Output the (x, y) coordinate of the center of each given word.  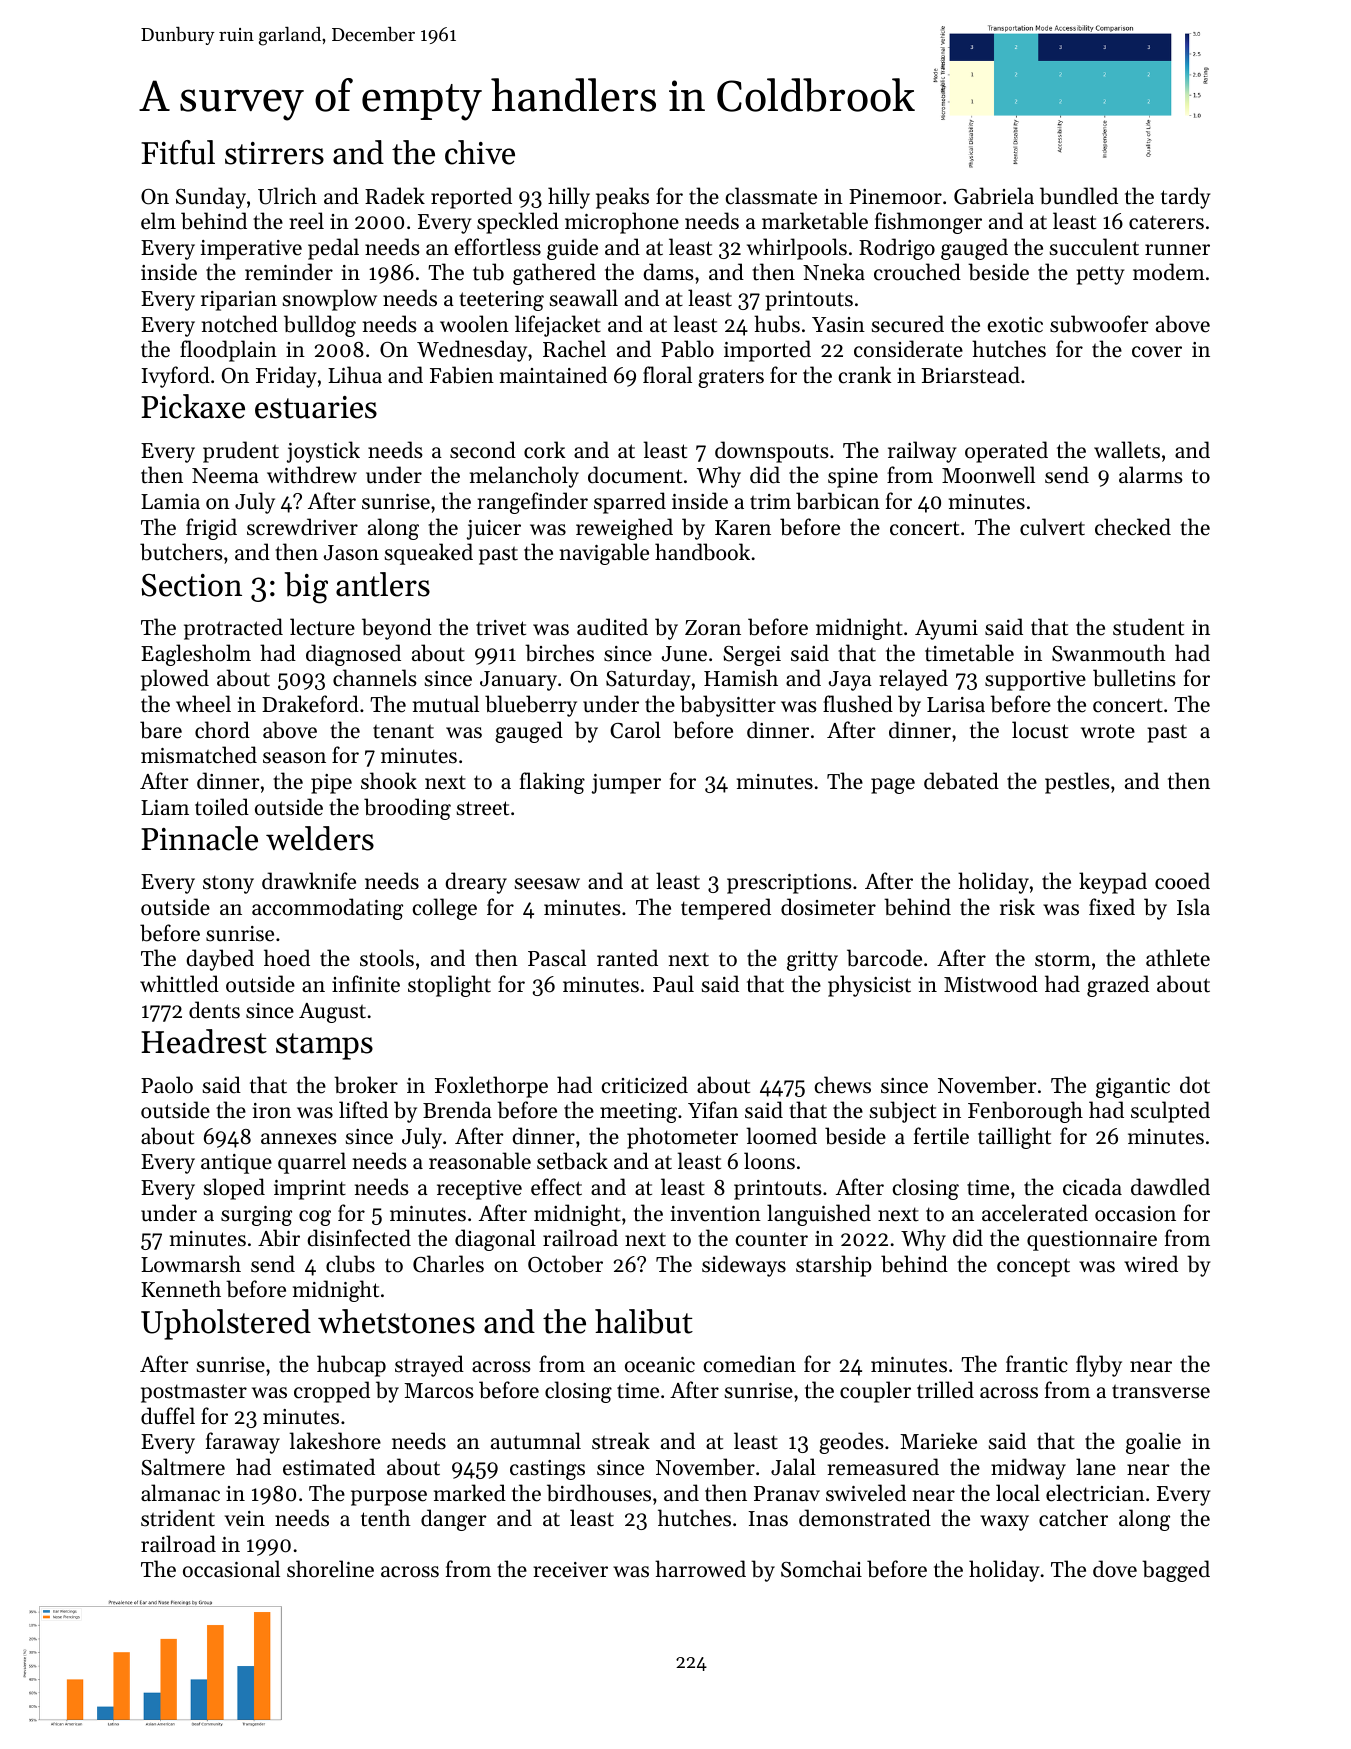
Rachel (574, 349)
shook (389, 781)
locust (1040, 730)
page (893, 786)
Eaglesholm (196, 655)
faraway (243, 1443)
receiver (570, 1570)
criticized (644, 1085)
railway (922, 452)
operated (1006, 452)
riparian (239, 301)
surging (256, 1216)
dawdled (1170, 1187)
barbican (838, 501)
